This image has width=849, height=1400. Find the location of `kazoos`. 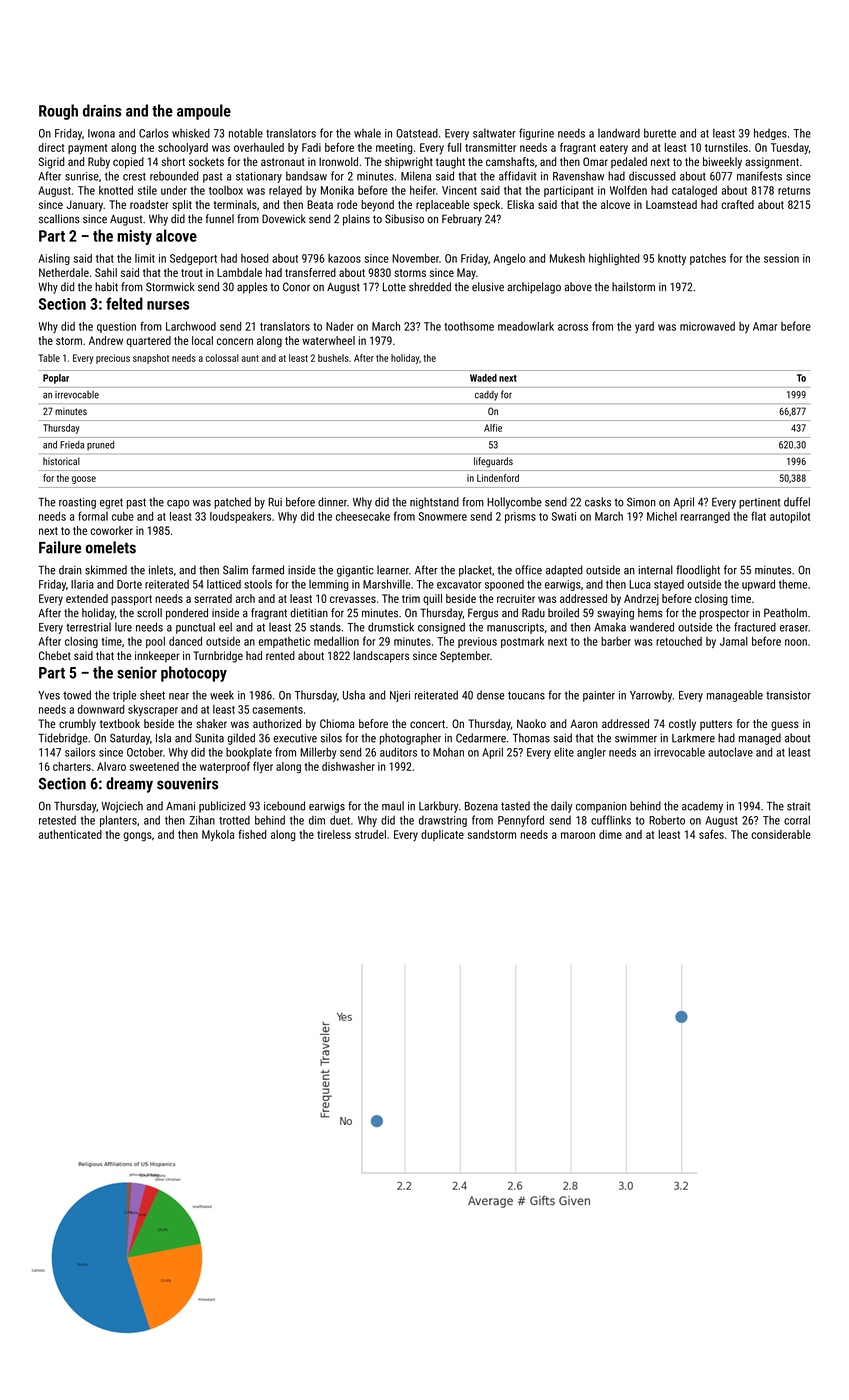

kazoos is located at coordinates (344, 258).
